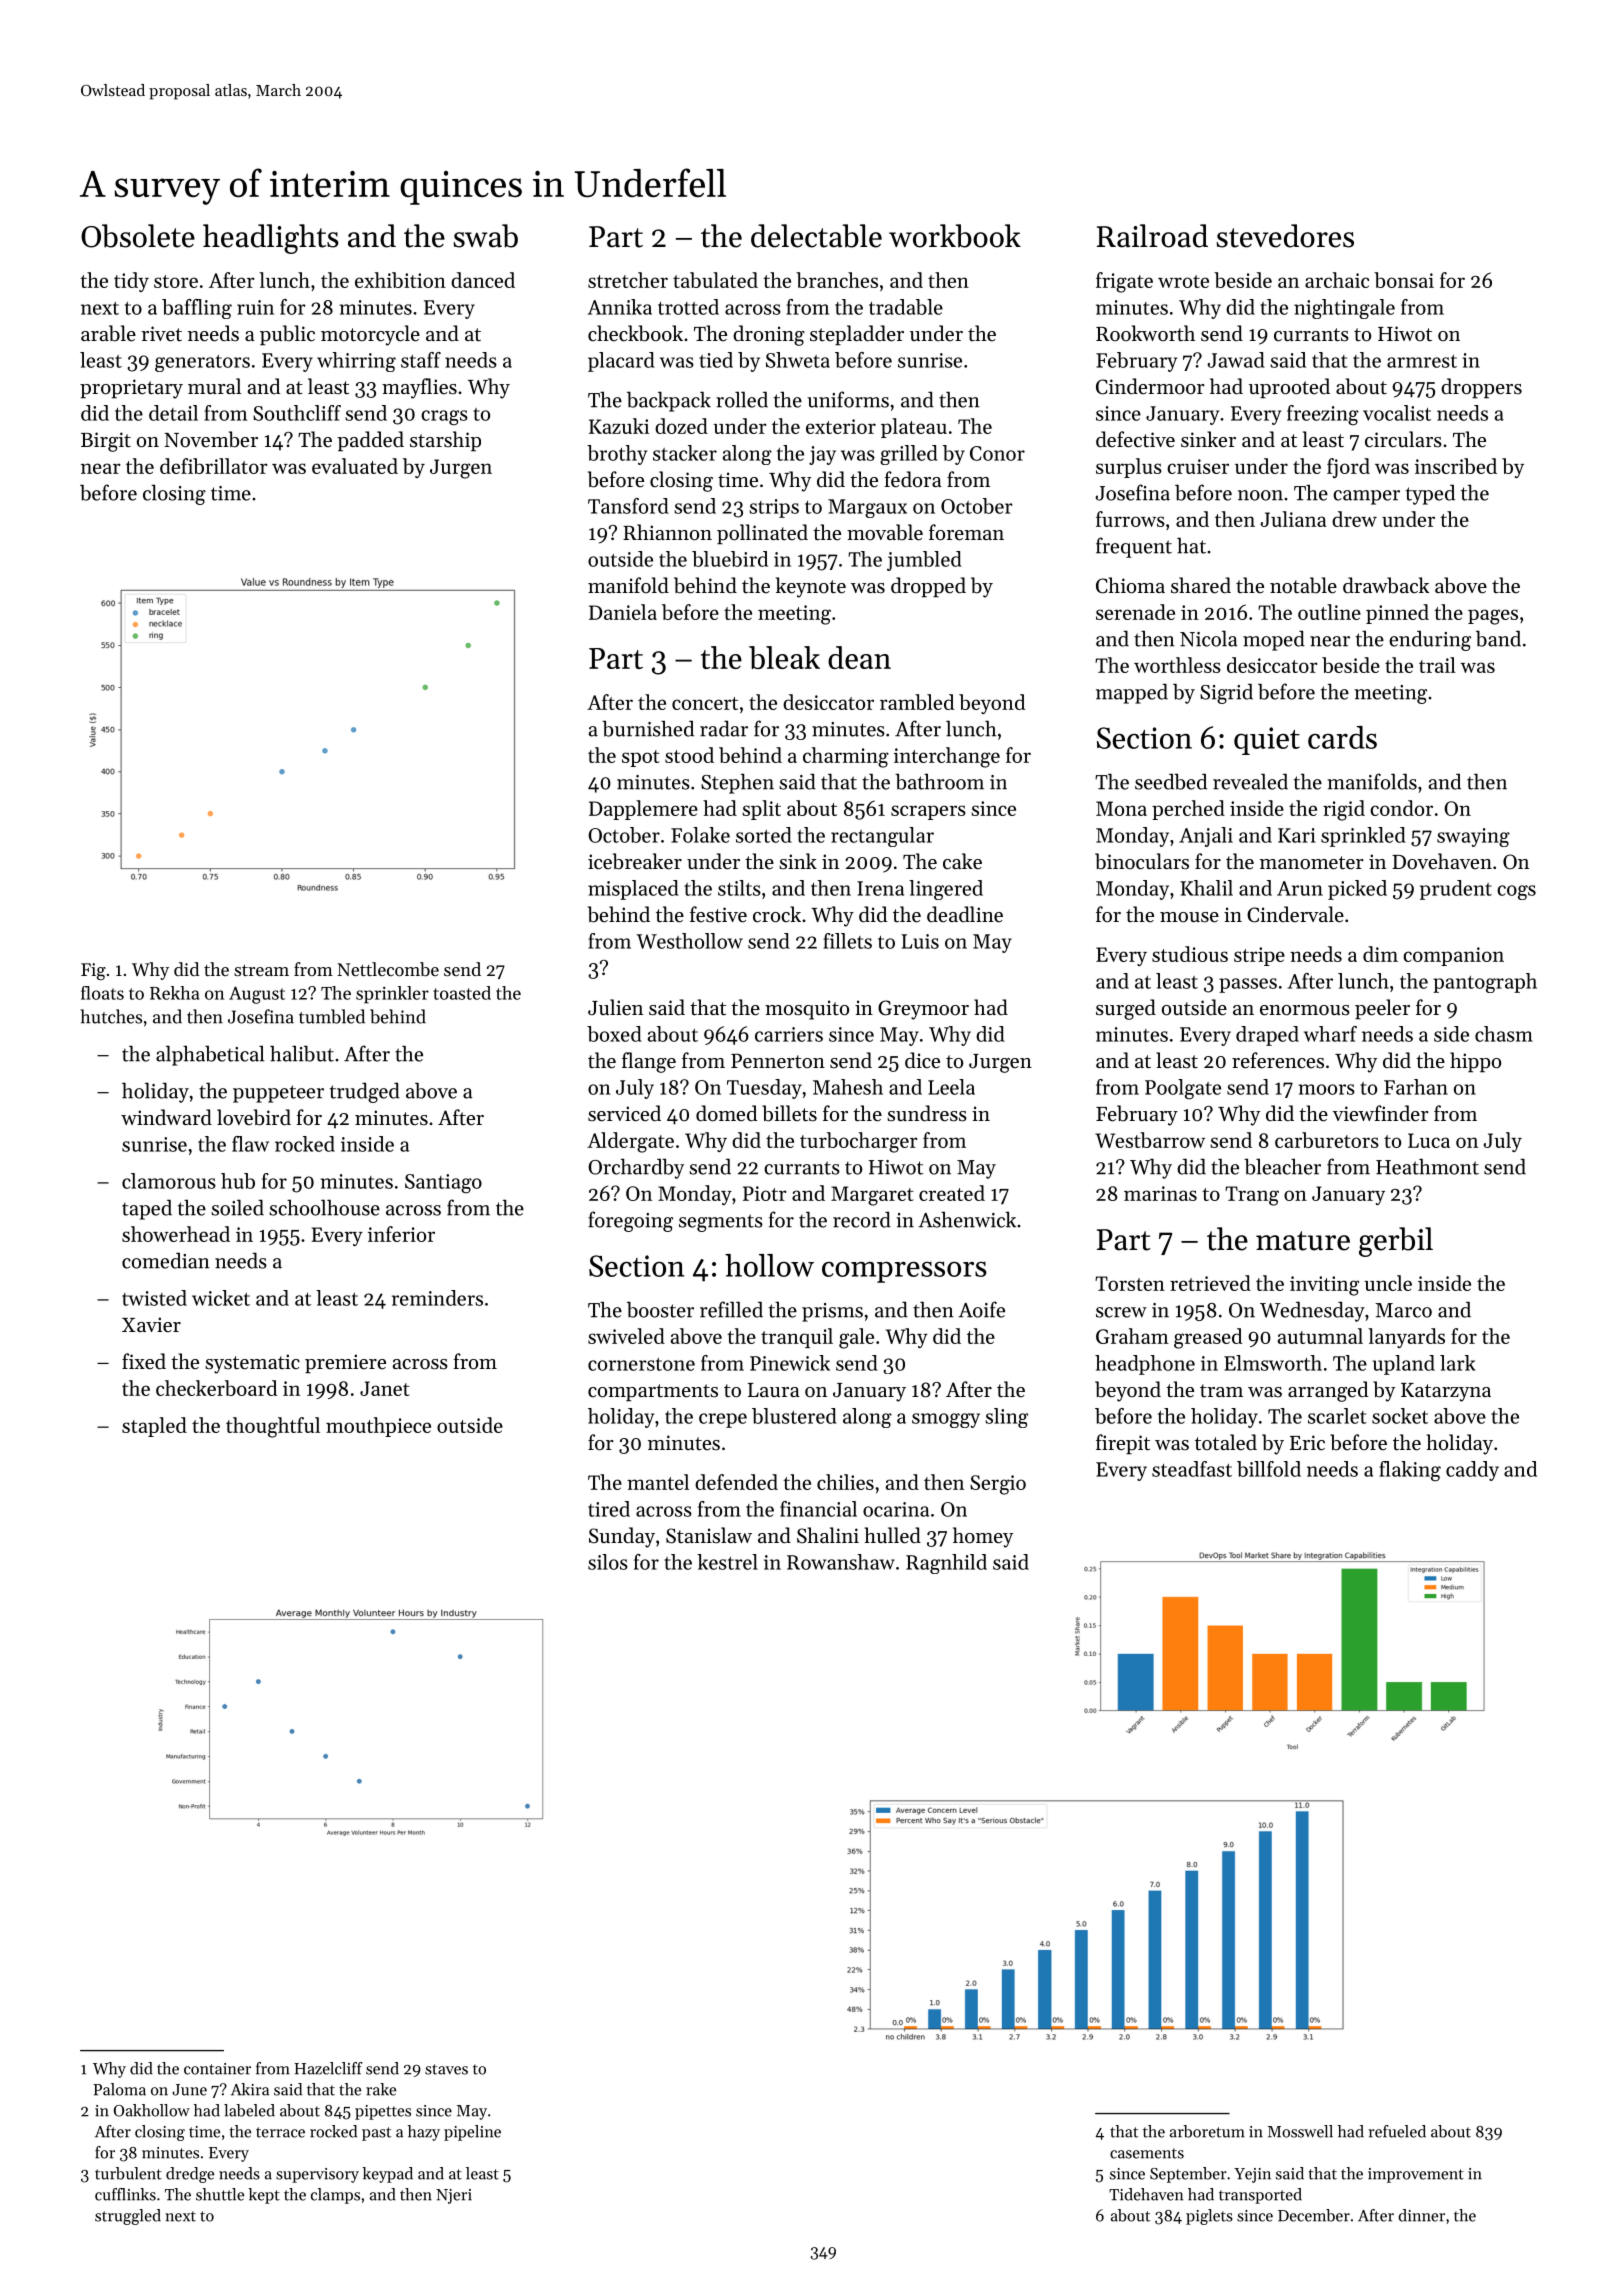 This document has height=2292, width=1620. Describe the element at coordinates (376, 2134) in the document. I see `past` at that location.
